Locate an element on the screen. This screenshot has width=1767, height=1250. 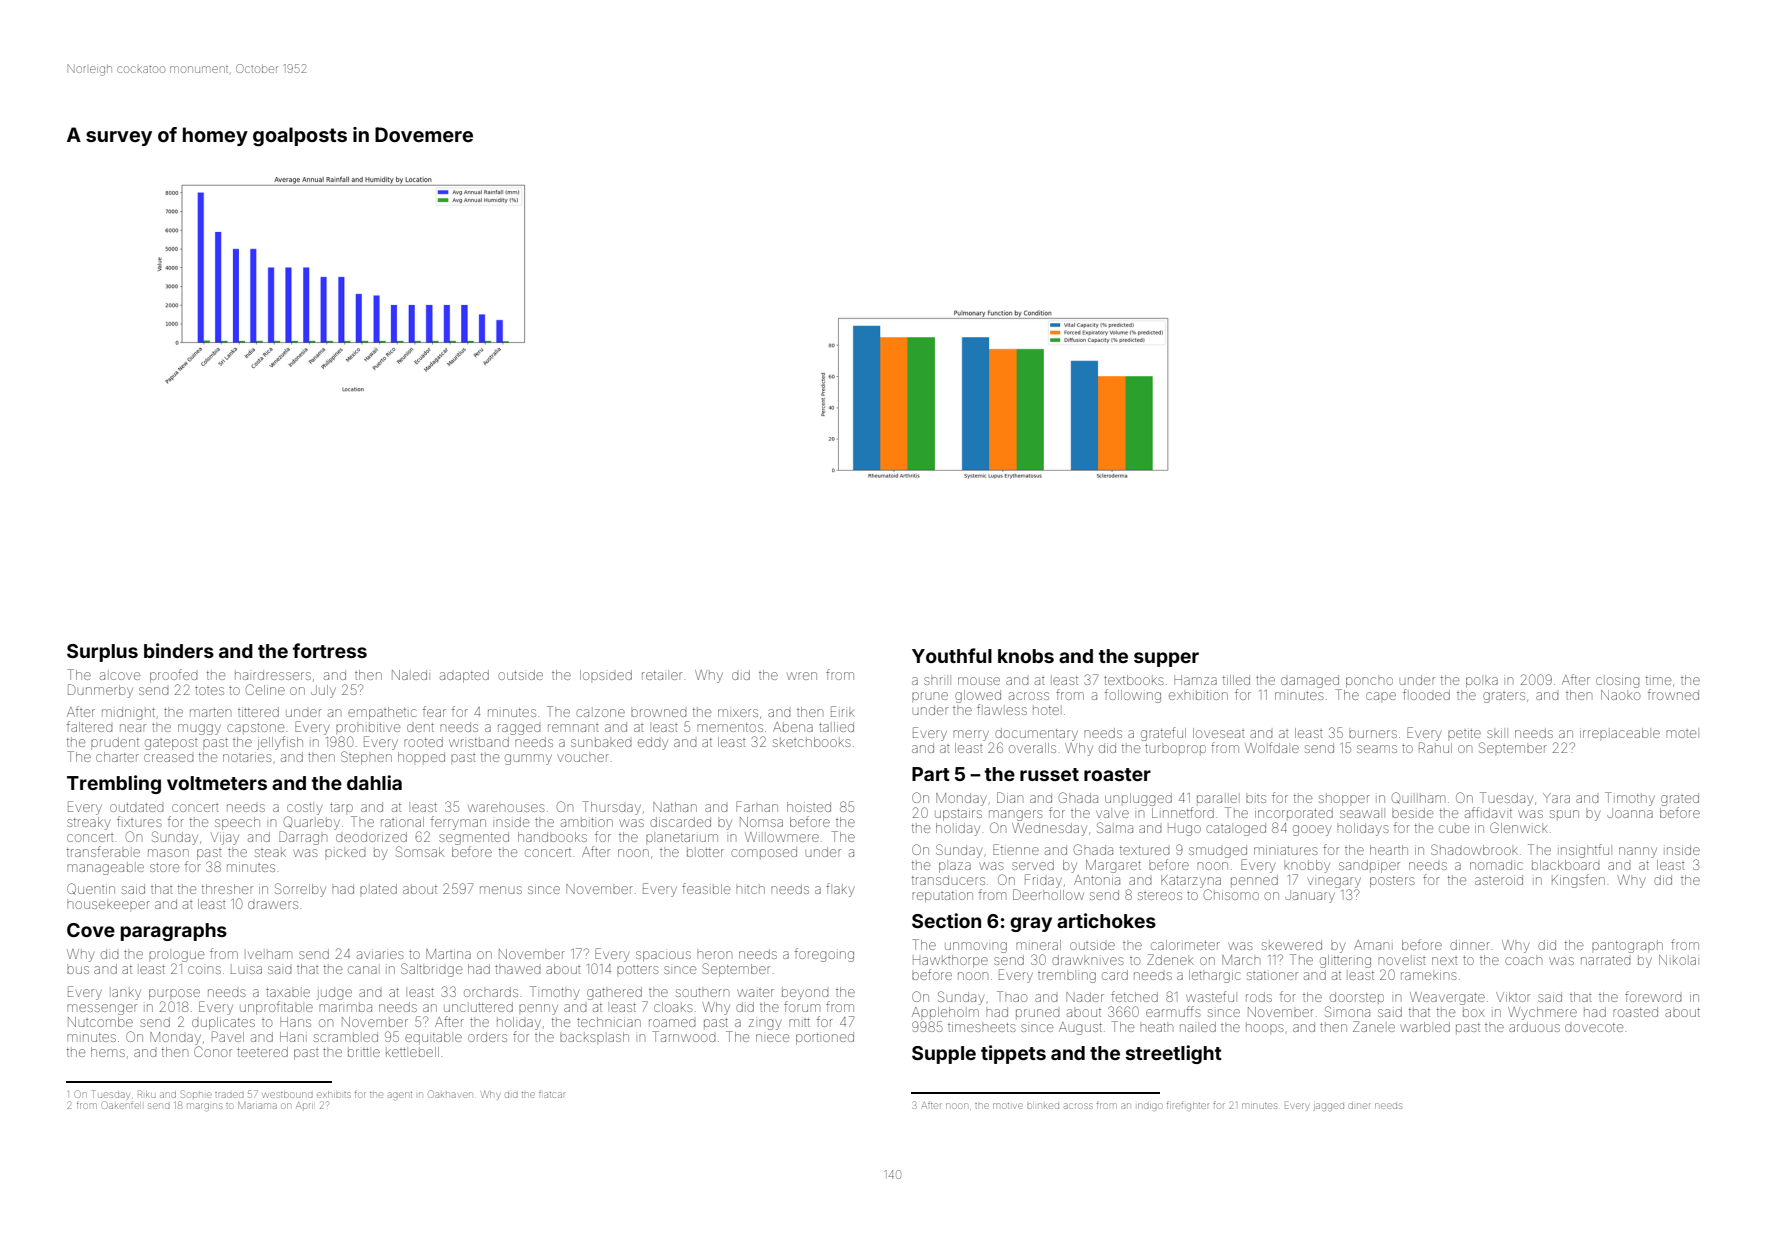
drawers is located at coordinates (273, 905).
